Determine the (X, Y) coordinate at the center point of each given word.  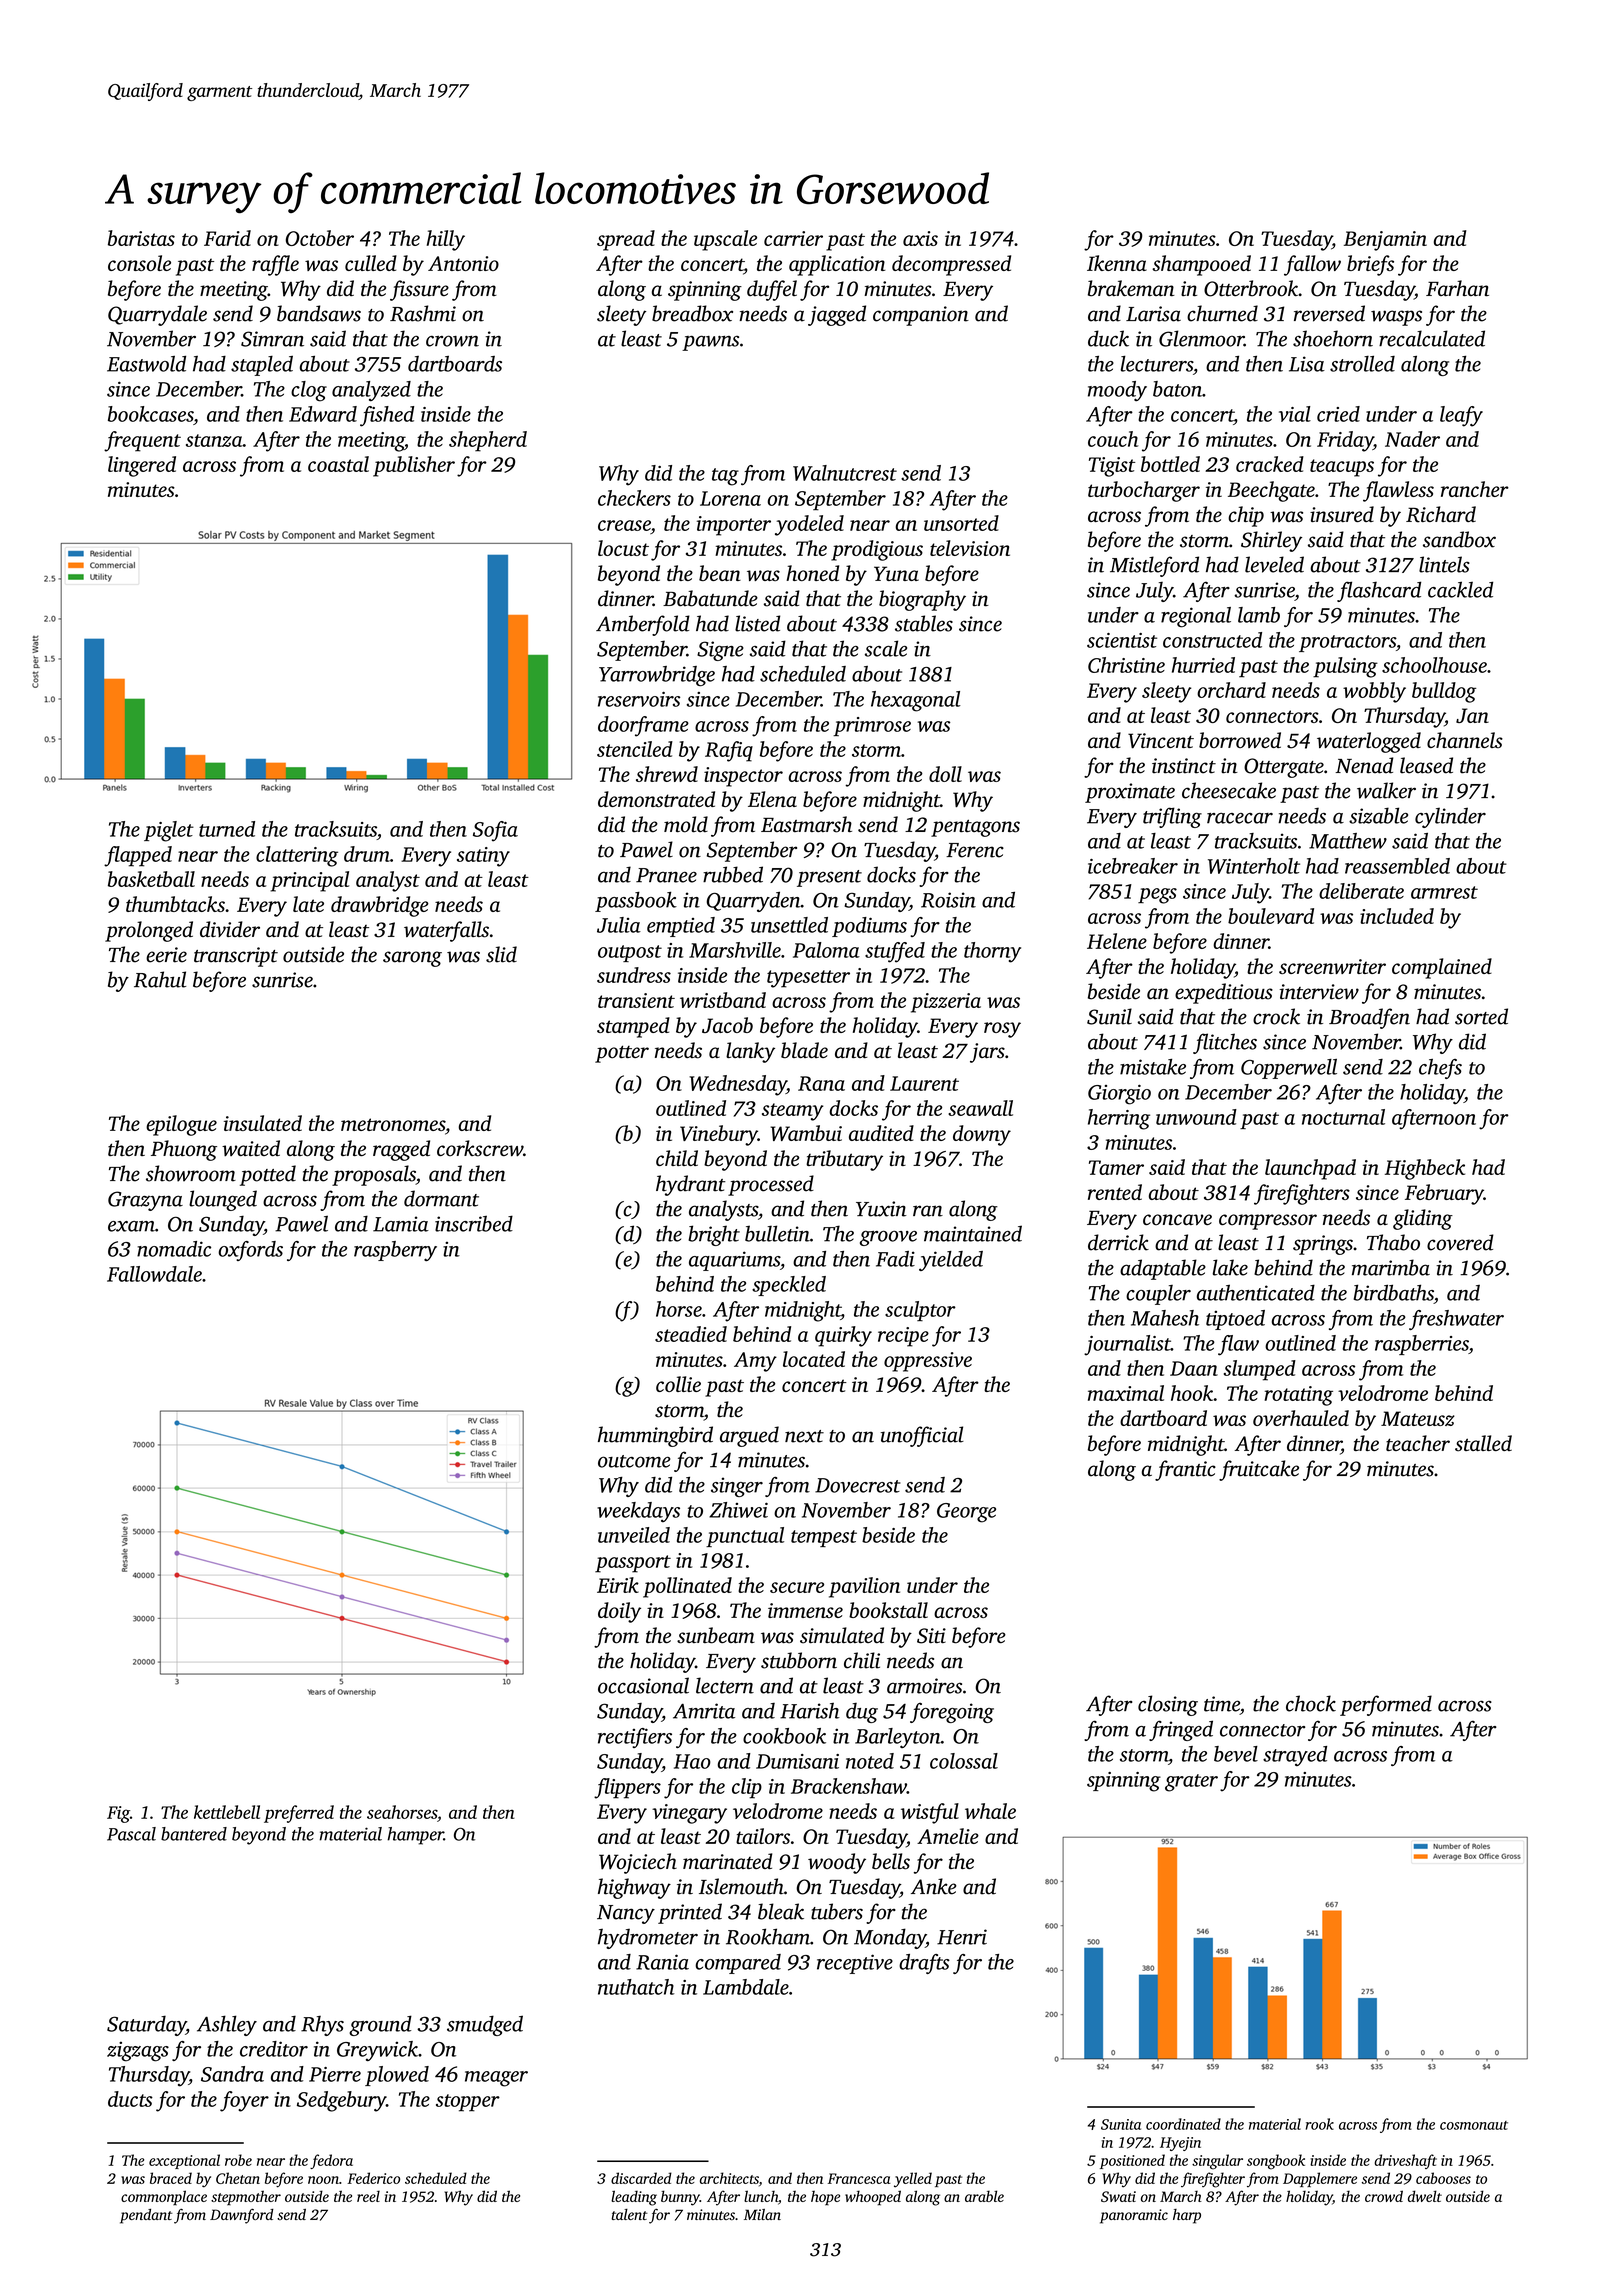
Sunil (1109, 1016)
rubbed (733, 874)
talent (630, 2214)
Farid (227, 238)
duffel (772, 290)
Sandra (232, 2074)
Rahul (160, 979)
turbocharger (1144, 491)
